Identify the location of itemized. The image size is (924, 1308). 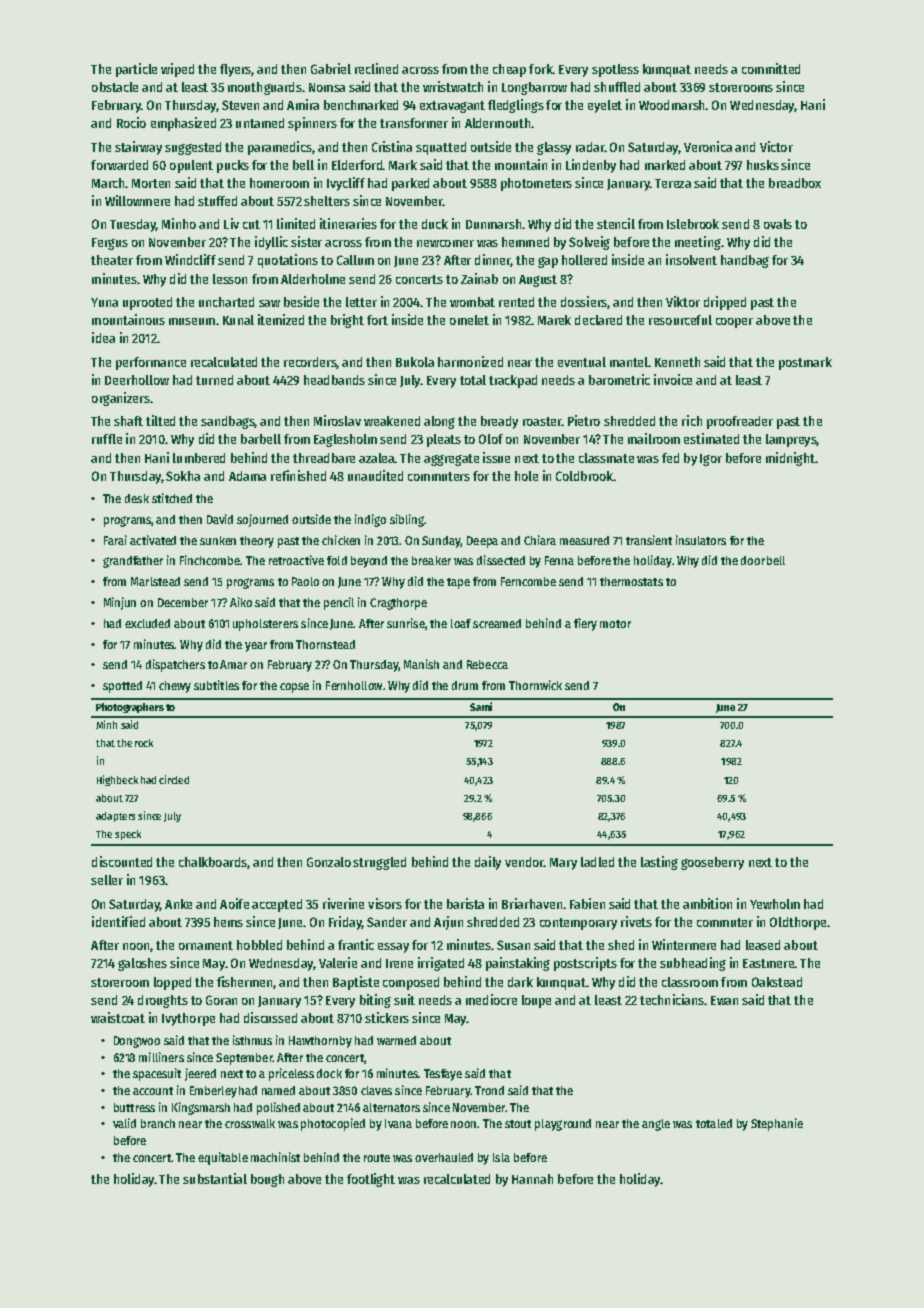
(281, 319).
